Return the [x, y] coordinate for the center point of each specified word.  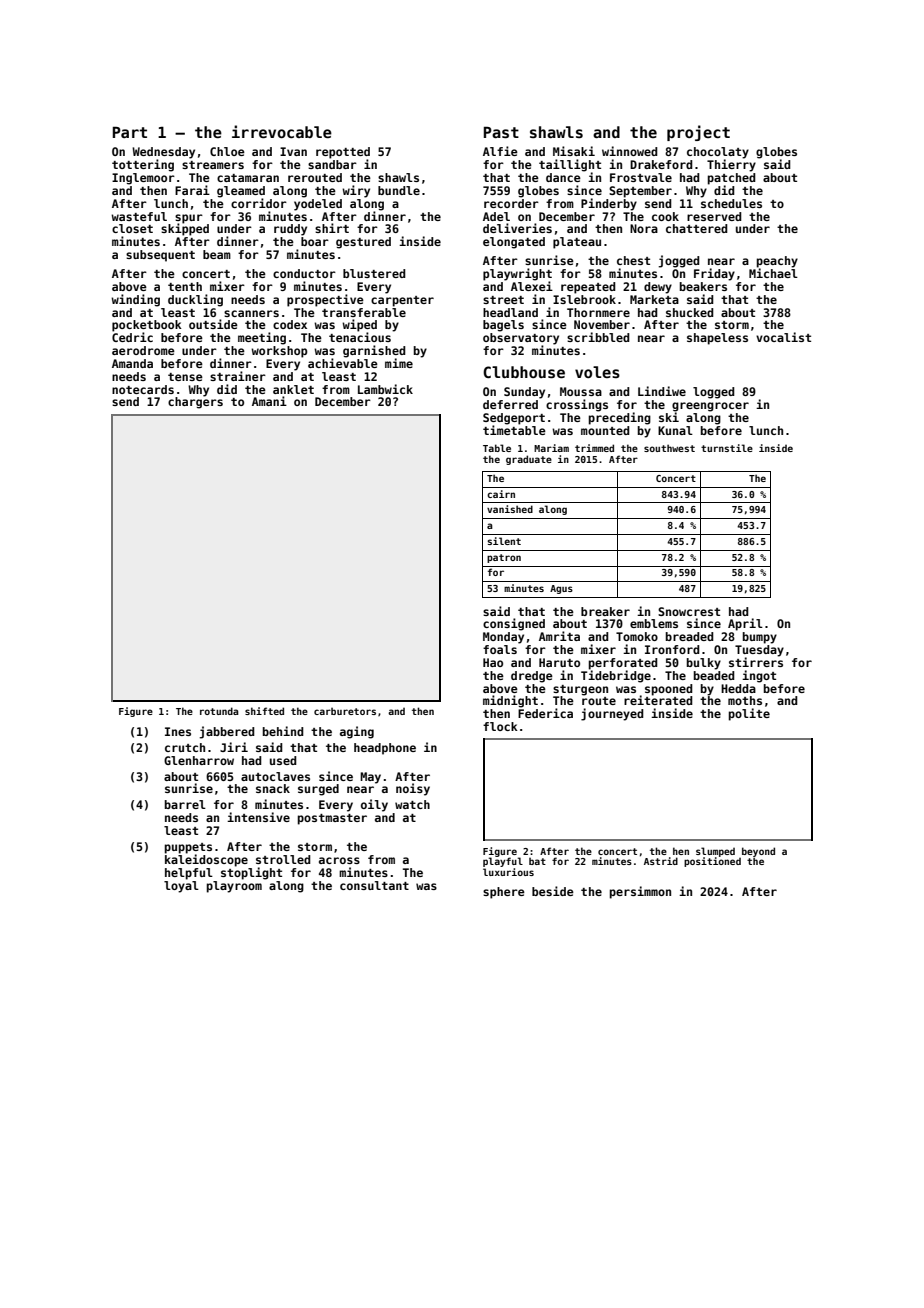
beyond [758, 852]
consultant [374, 885]
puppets [188, 848]
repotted [343, 153]
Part [130, 132]
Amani [269, 401]
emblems [654, 623]
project [698, 133]
